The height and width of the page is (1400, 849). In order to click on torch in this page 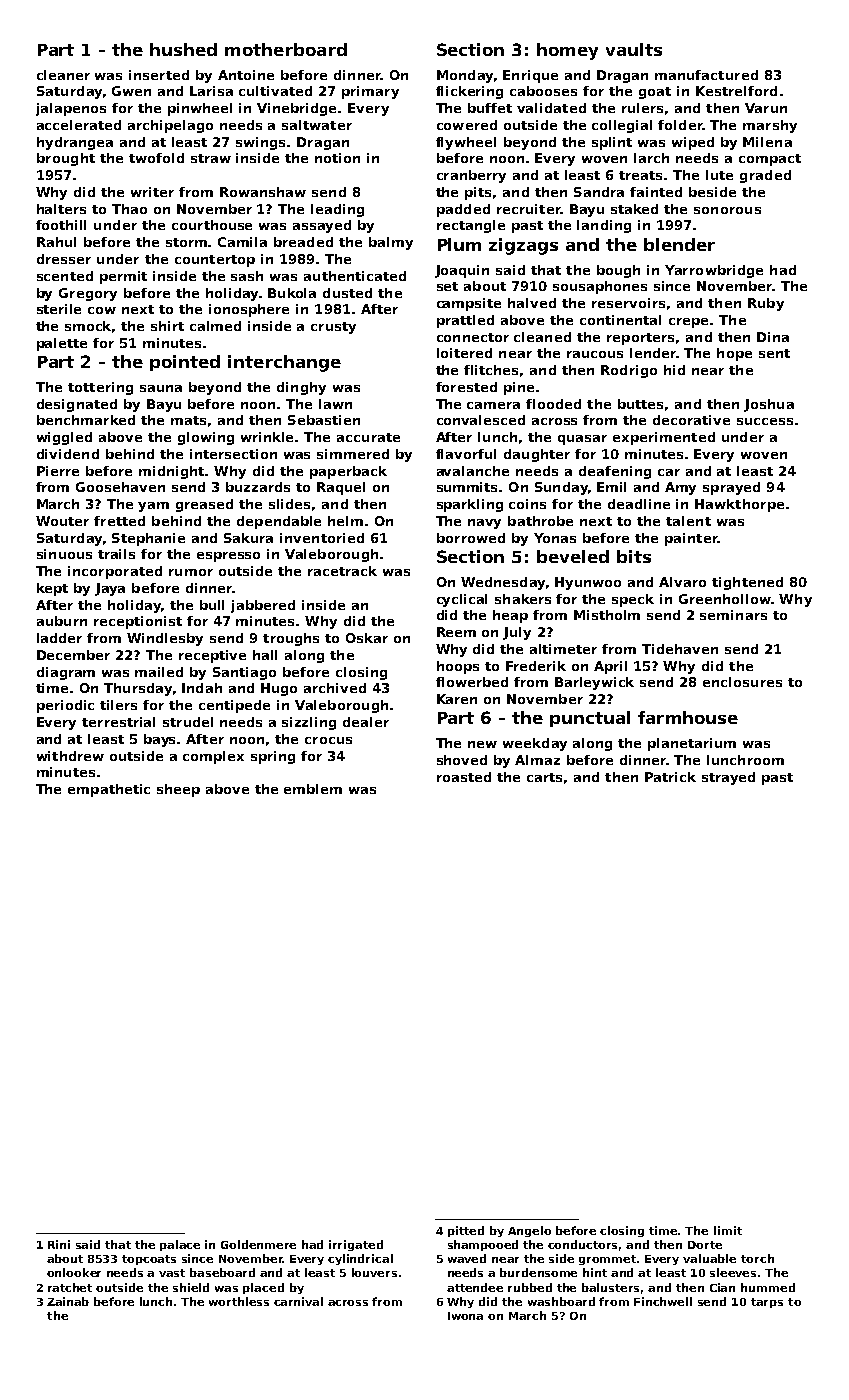, I will do `click(757, 1258)`.
